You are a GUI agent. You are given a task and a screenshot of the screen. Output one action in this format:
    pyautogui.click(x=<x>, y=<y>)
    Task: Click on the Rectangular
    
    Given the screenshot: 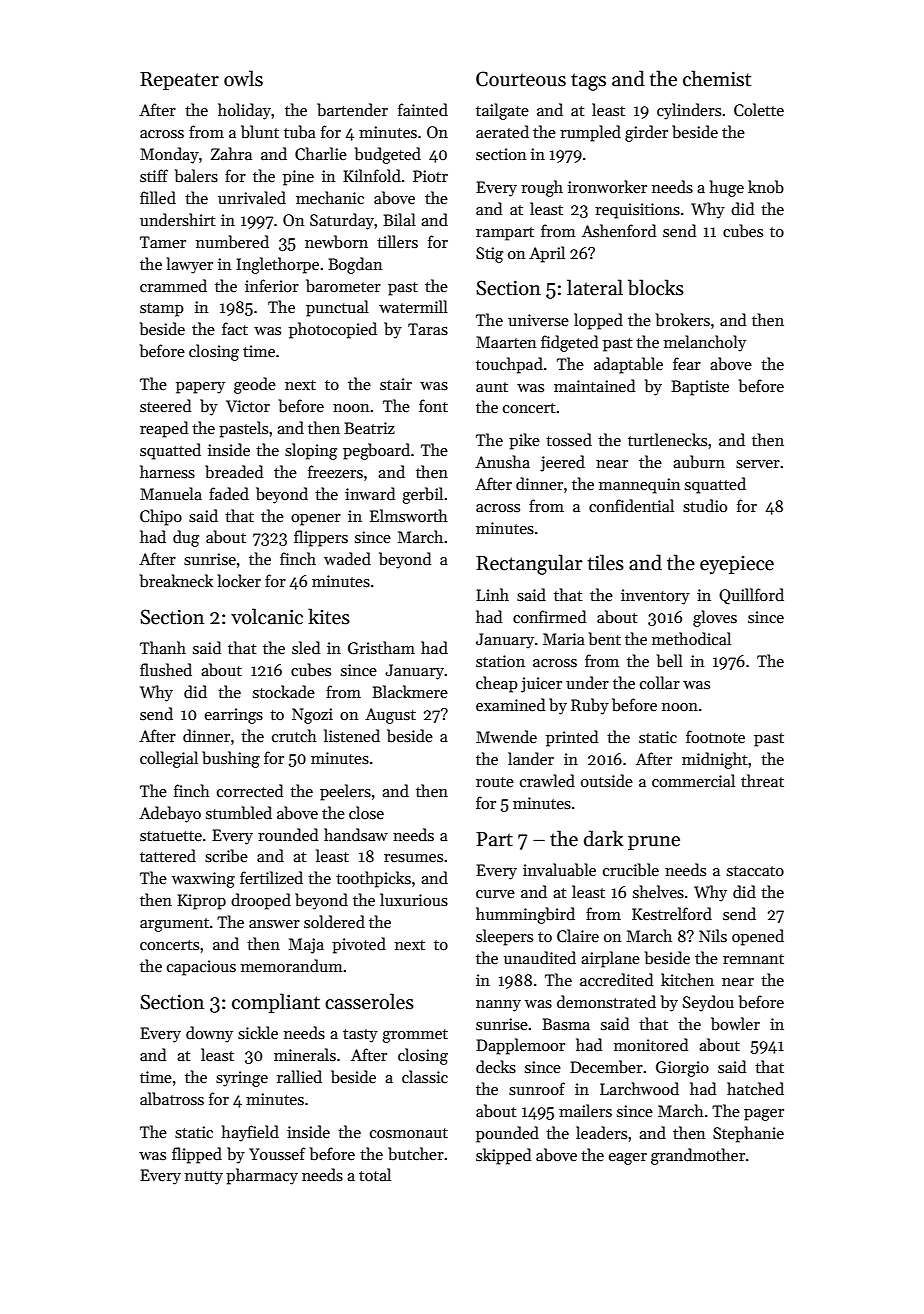 What is the action you would take?
    pyautogui.click(x=529, y=564)
